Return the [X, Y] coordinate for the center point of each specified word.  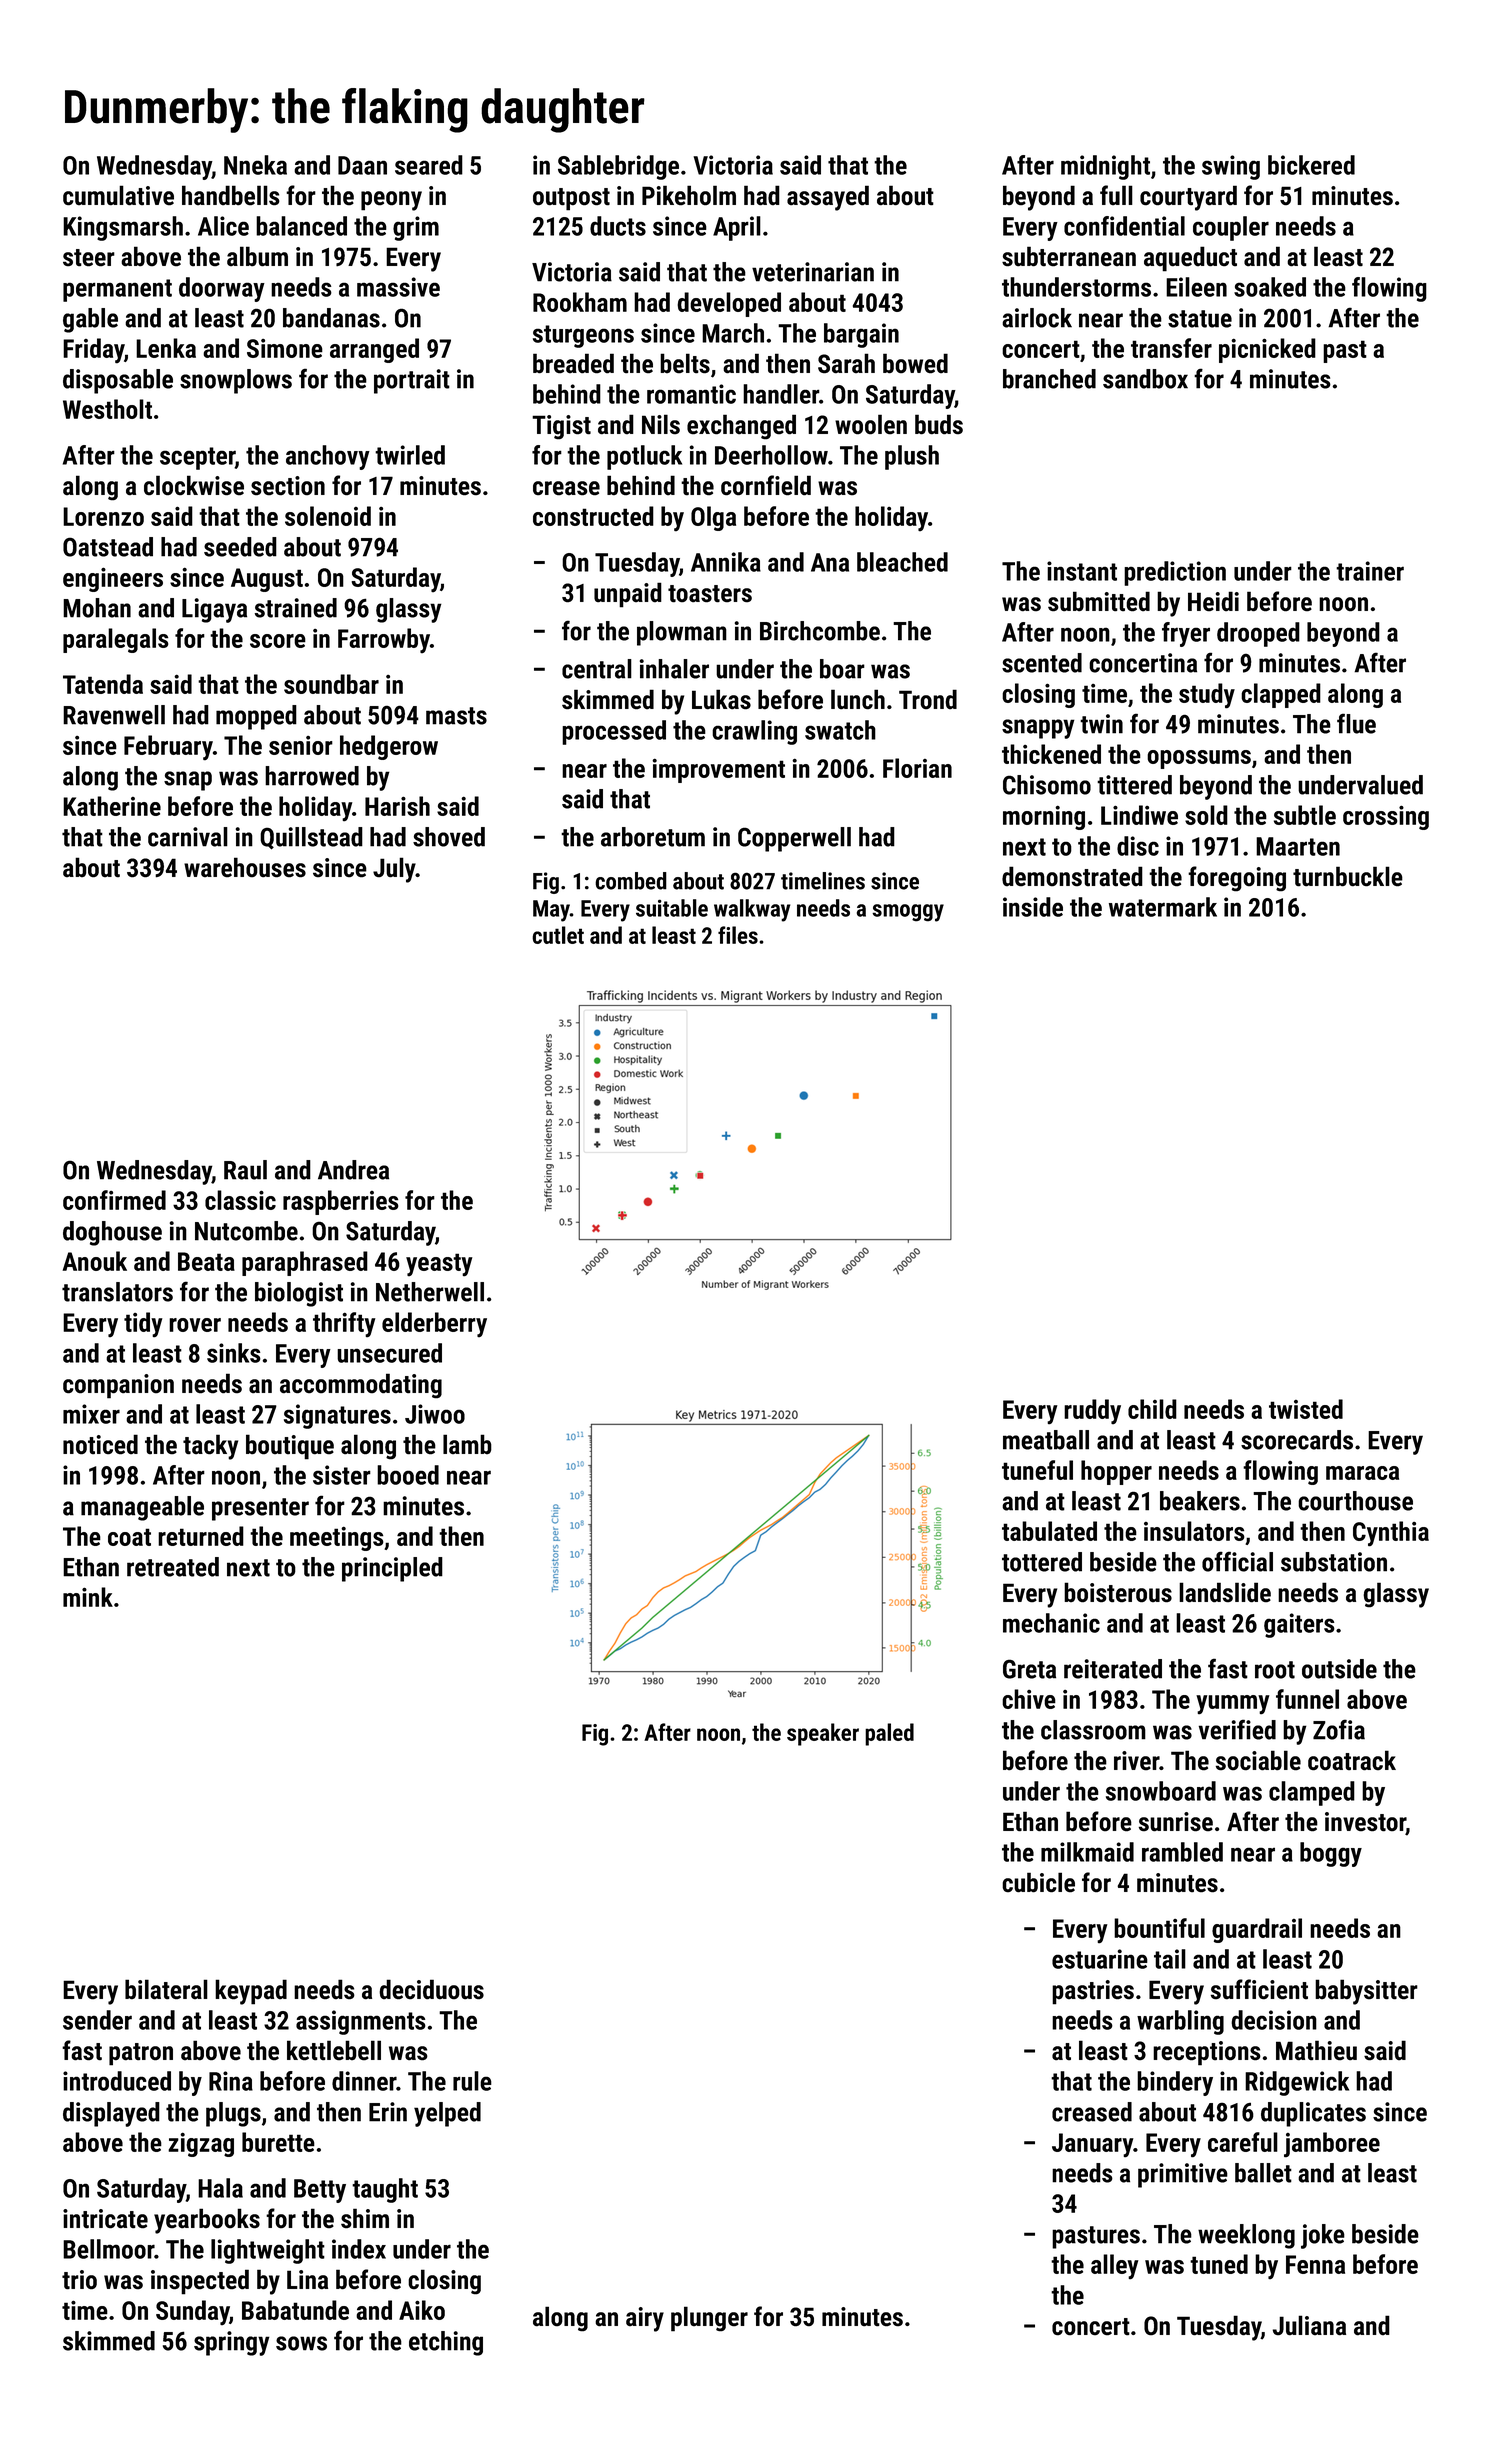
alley [1115, 2267]
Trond [928, 699]
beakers [1200, 1501]
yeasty [439, 1265]
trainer [1370, 571]
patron [141, 2054]
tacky [210, 1447]
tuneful [1037, 1470]
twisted [1306, 1409]
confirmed [114, 1200]
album [257, 256]
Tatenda [103, 684]
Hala [220, 2188]
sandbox [1145, 379]
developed [729, 304]
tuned [1219, 2264]
